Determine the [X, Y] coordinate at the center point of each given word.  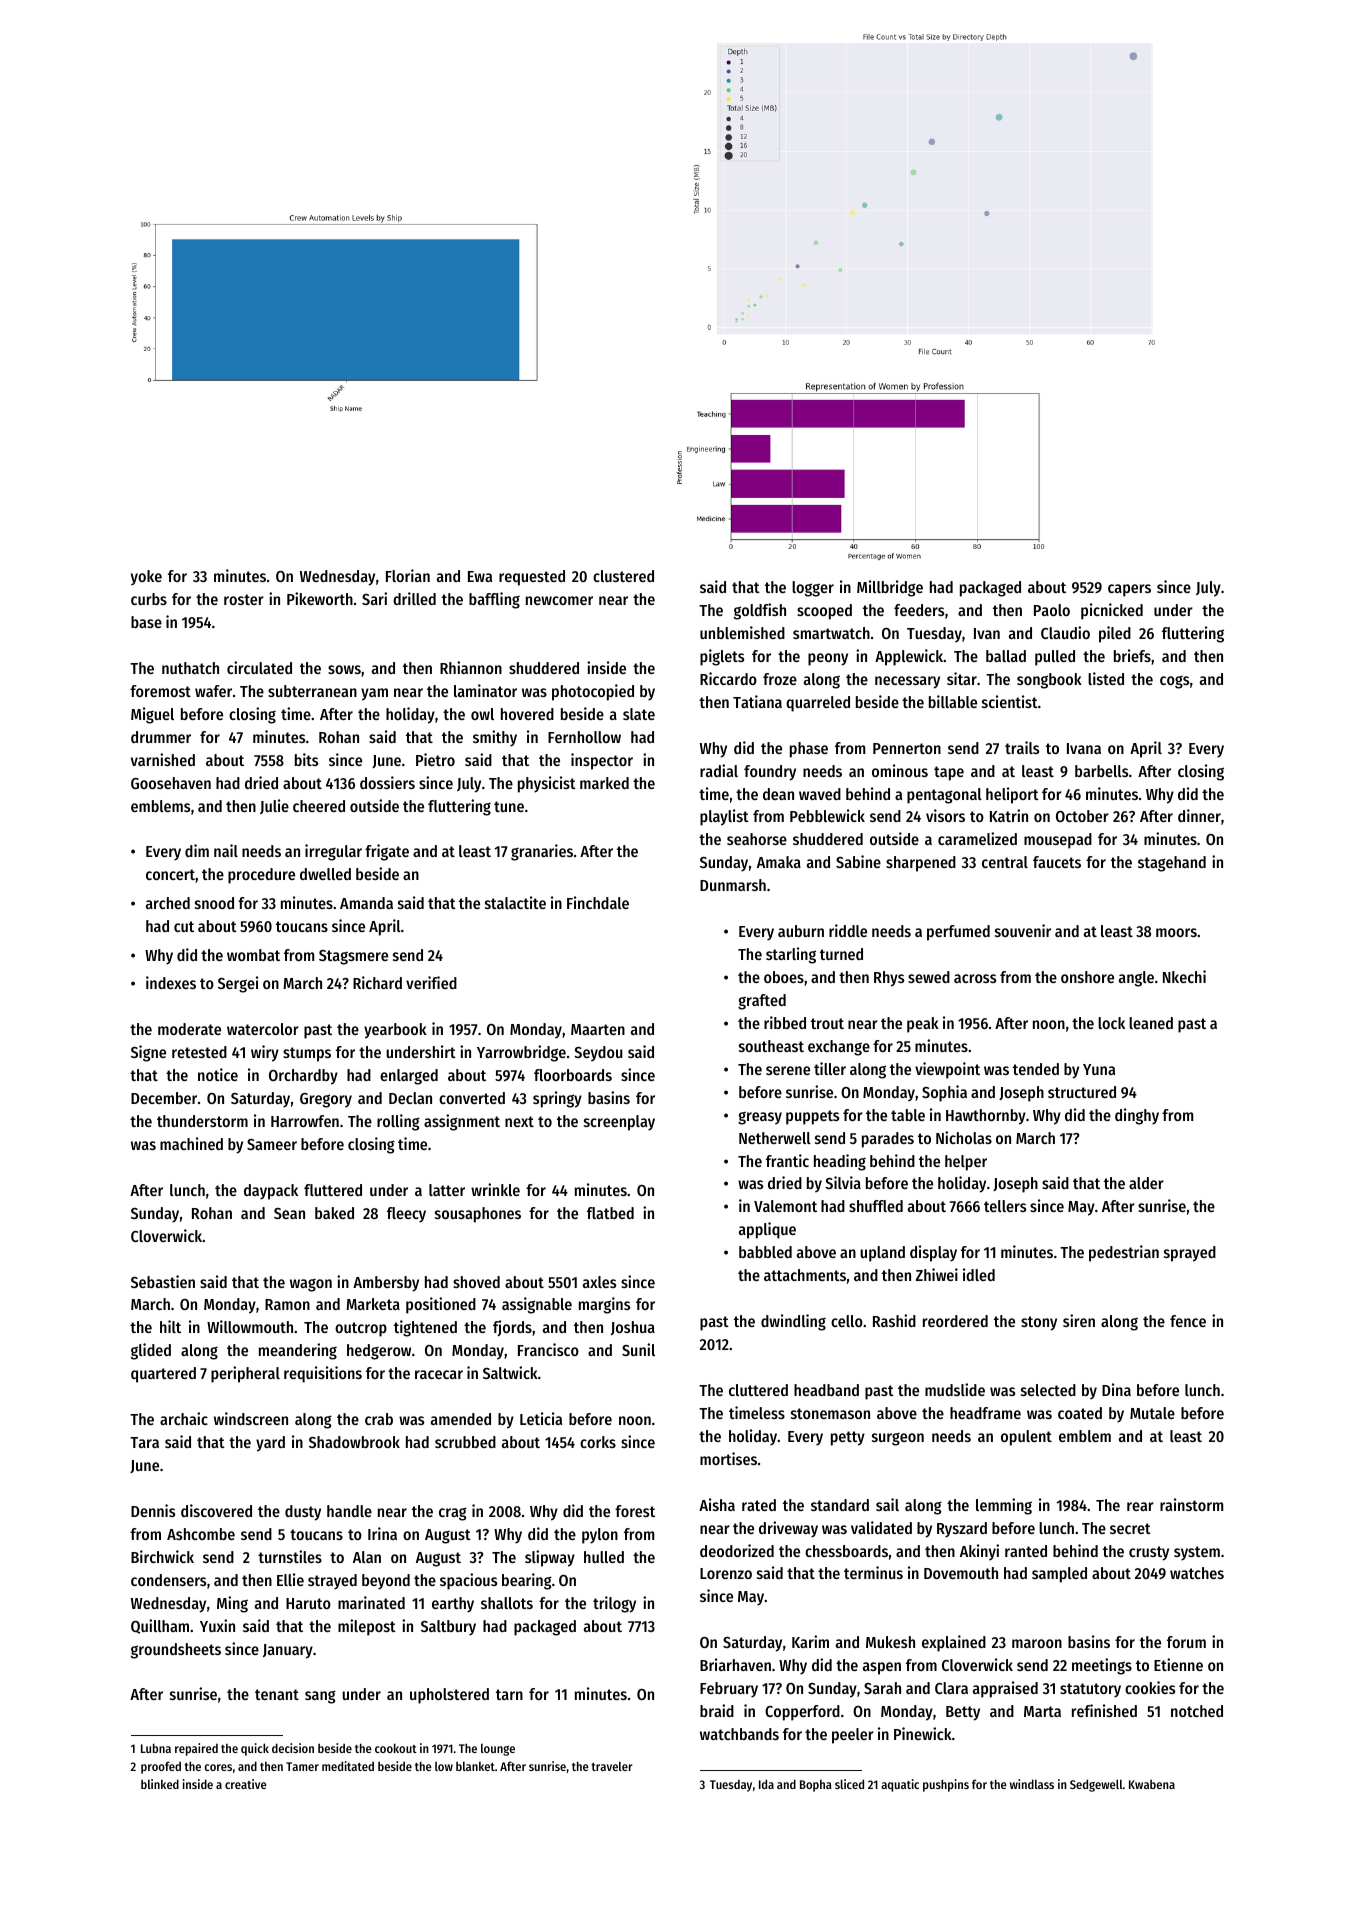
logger [813, 589]
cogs [1174, 682]
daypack [271, 1192]
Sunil [638, 1349]
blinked [160, 1784]
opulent [1026, 1438]
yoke [146, 578]
